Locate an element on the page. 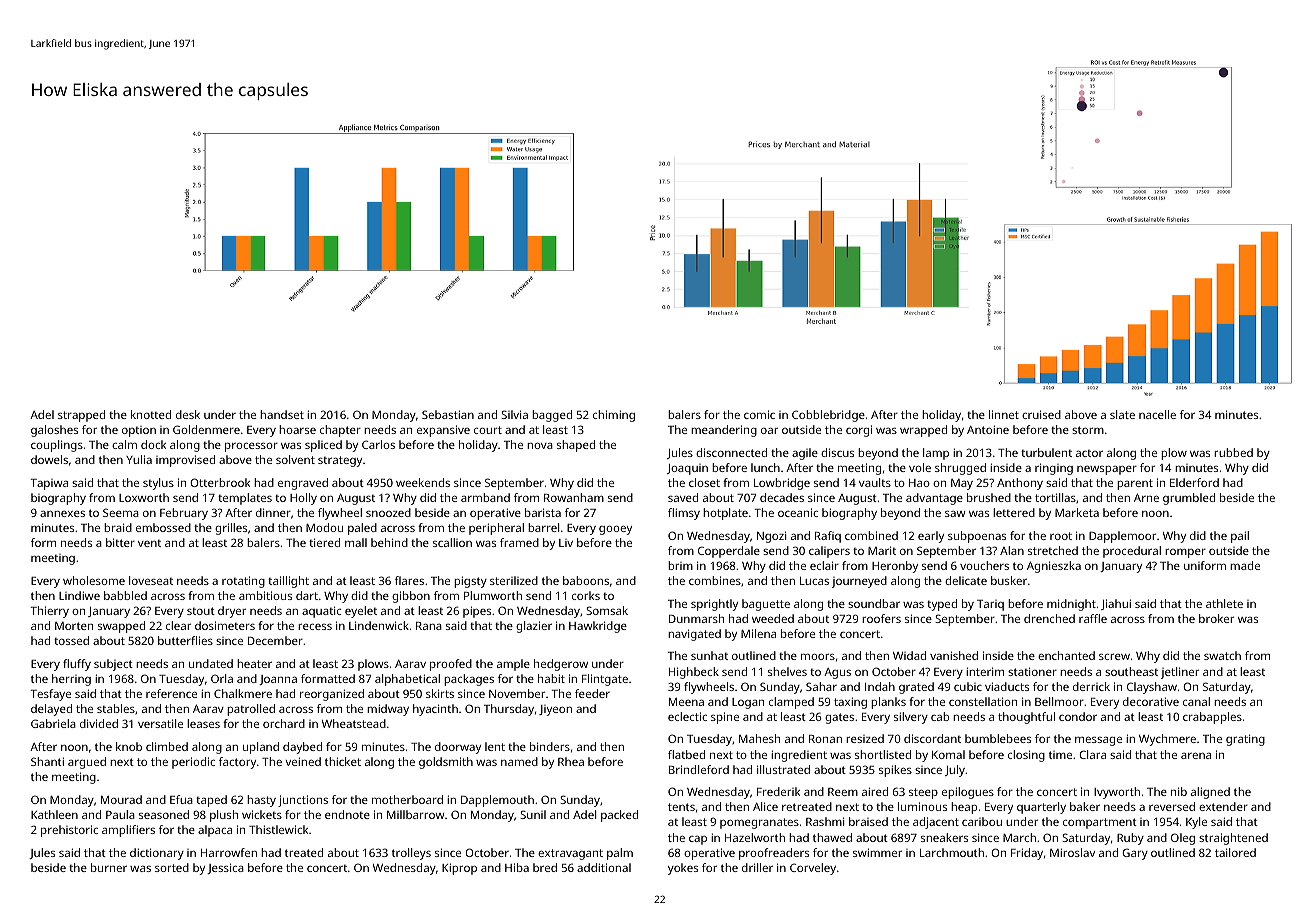 This page has height=924, width=1308. nacelle is located at coordinates (1157, 414).
